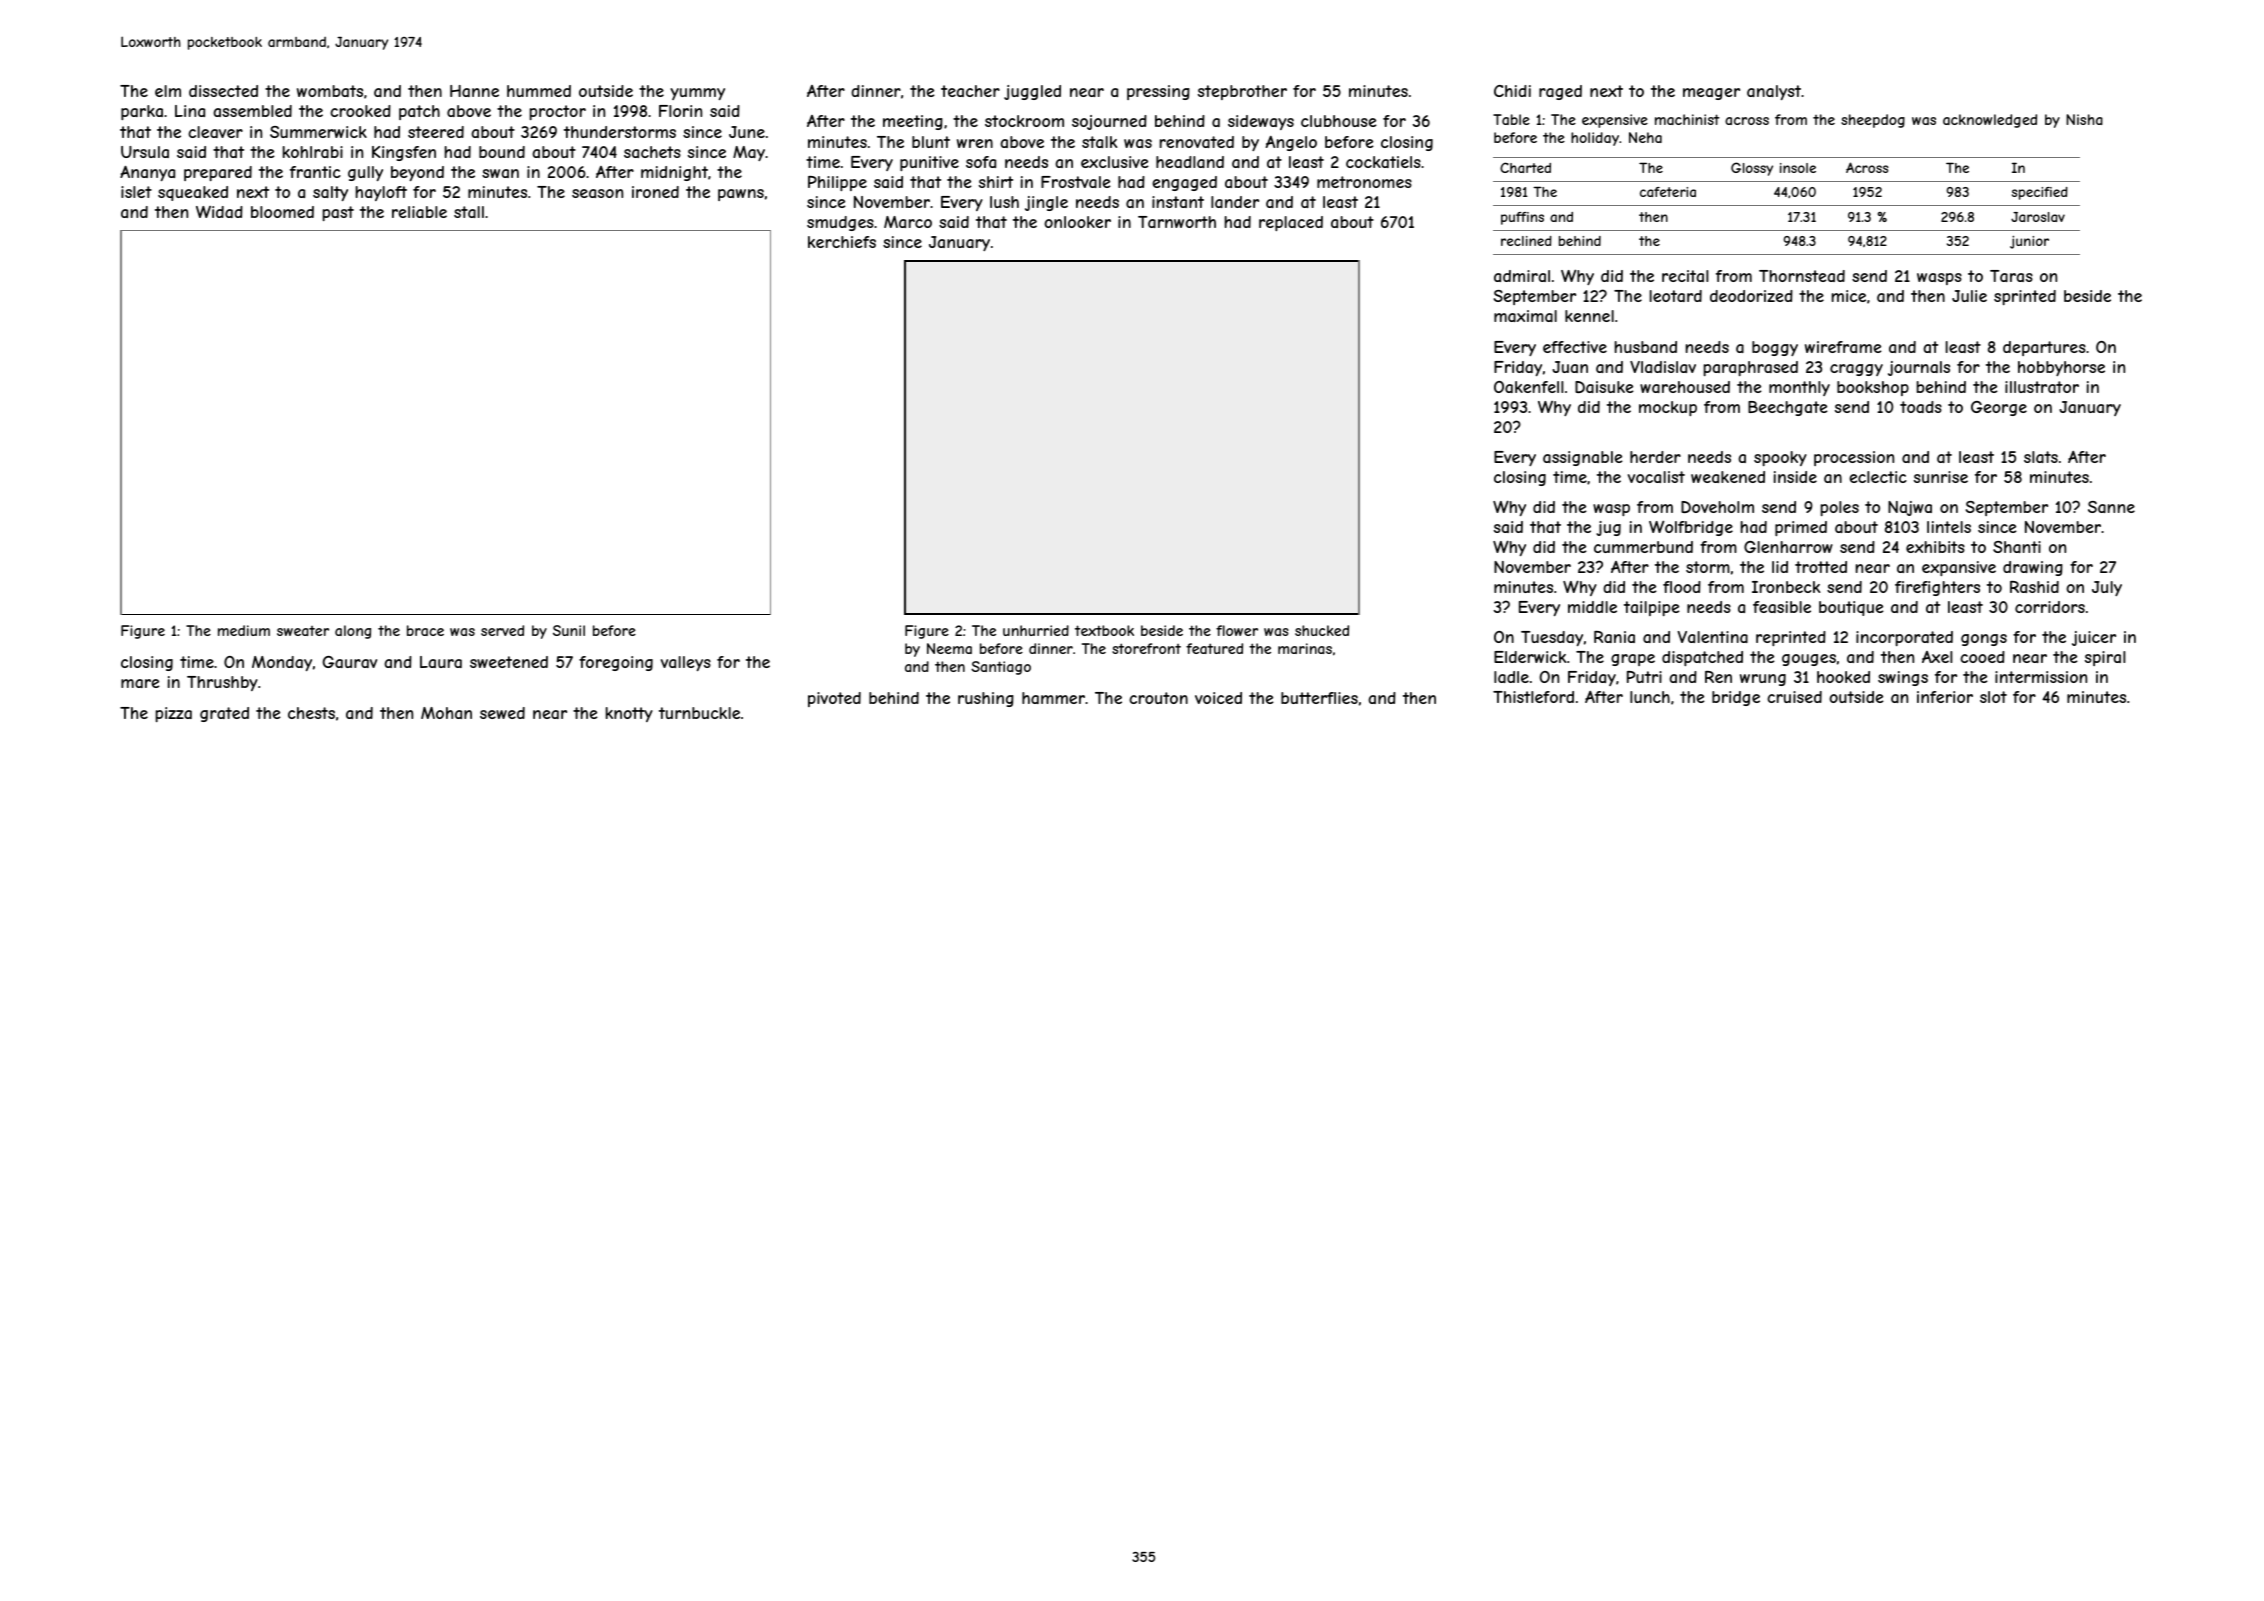  Describe the element at coordinates (1526, 241) in the page. I see `reclined` at that location.
